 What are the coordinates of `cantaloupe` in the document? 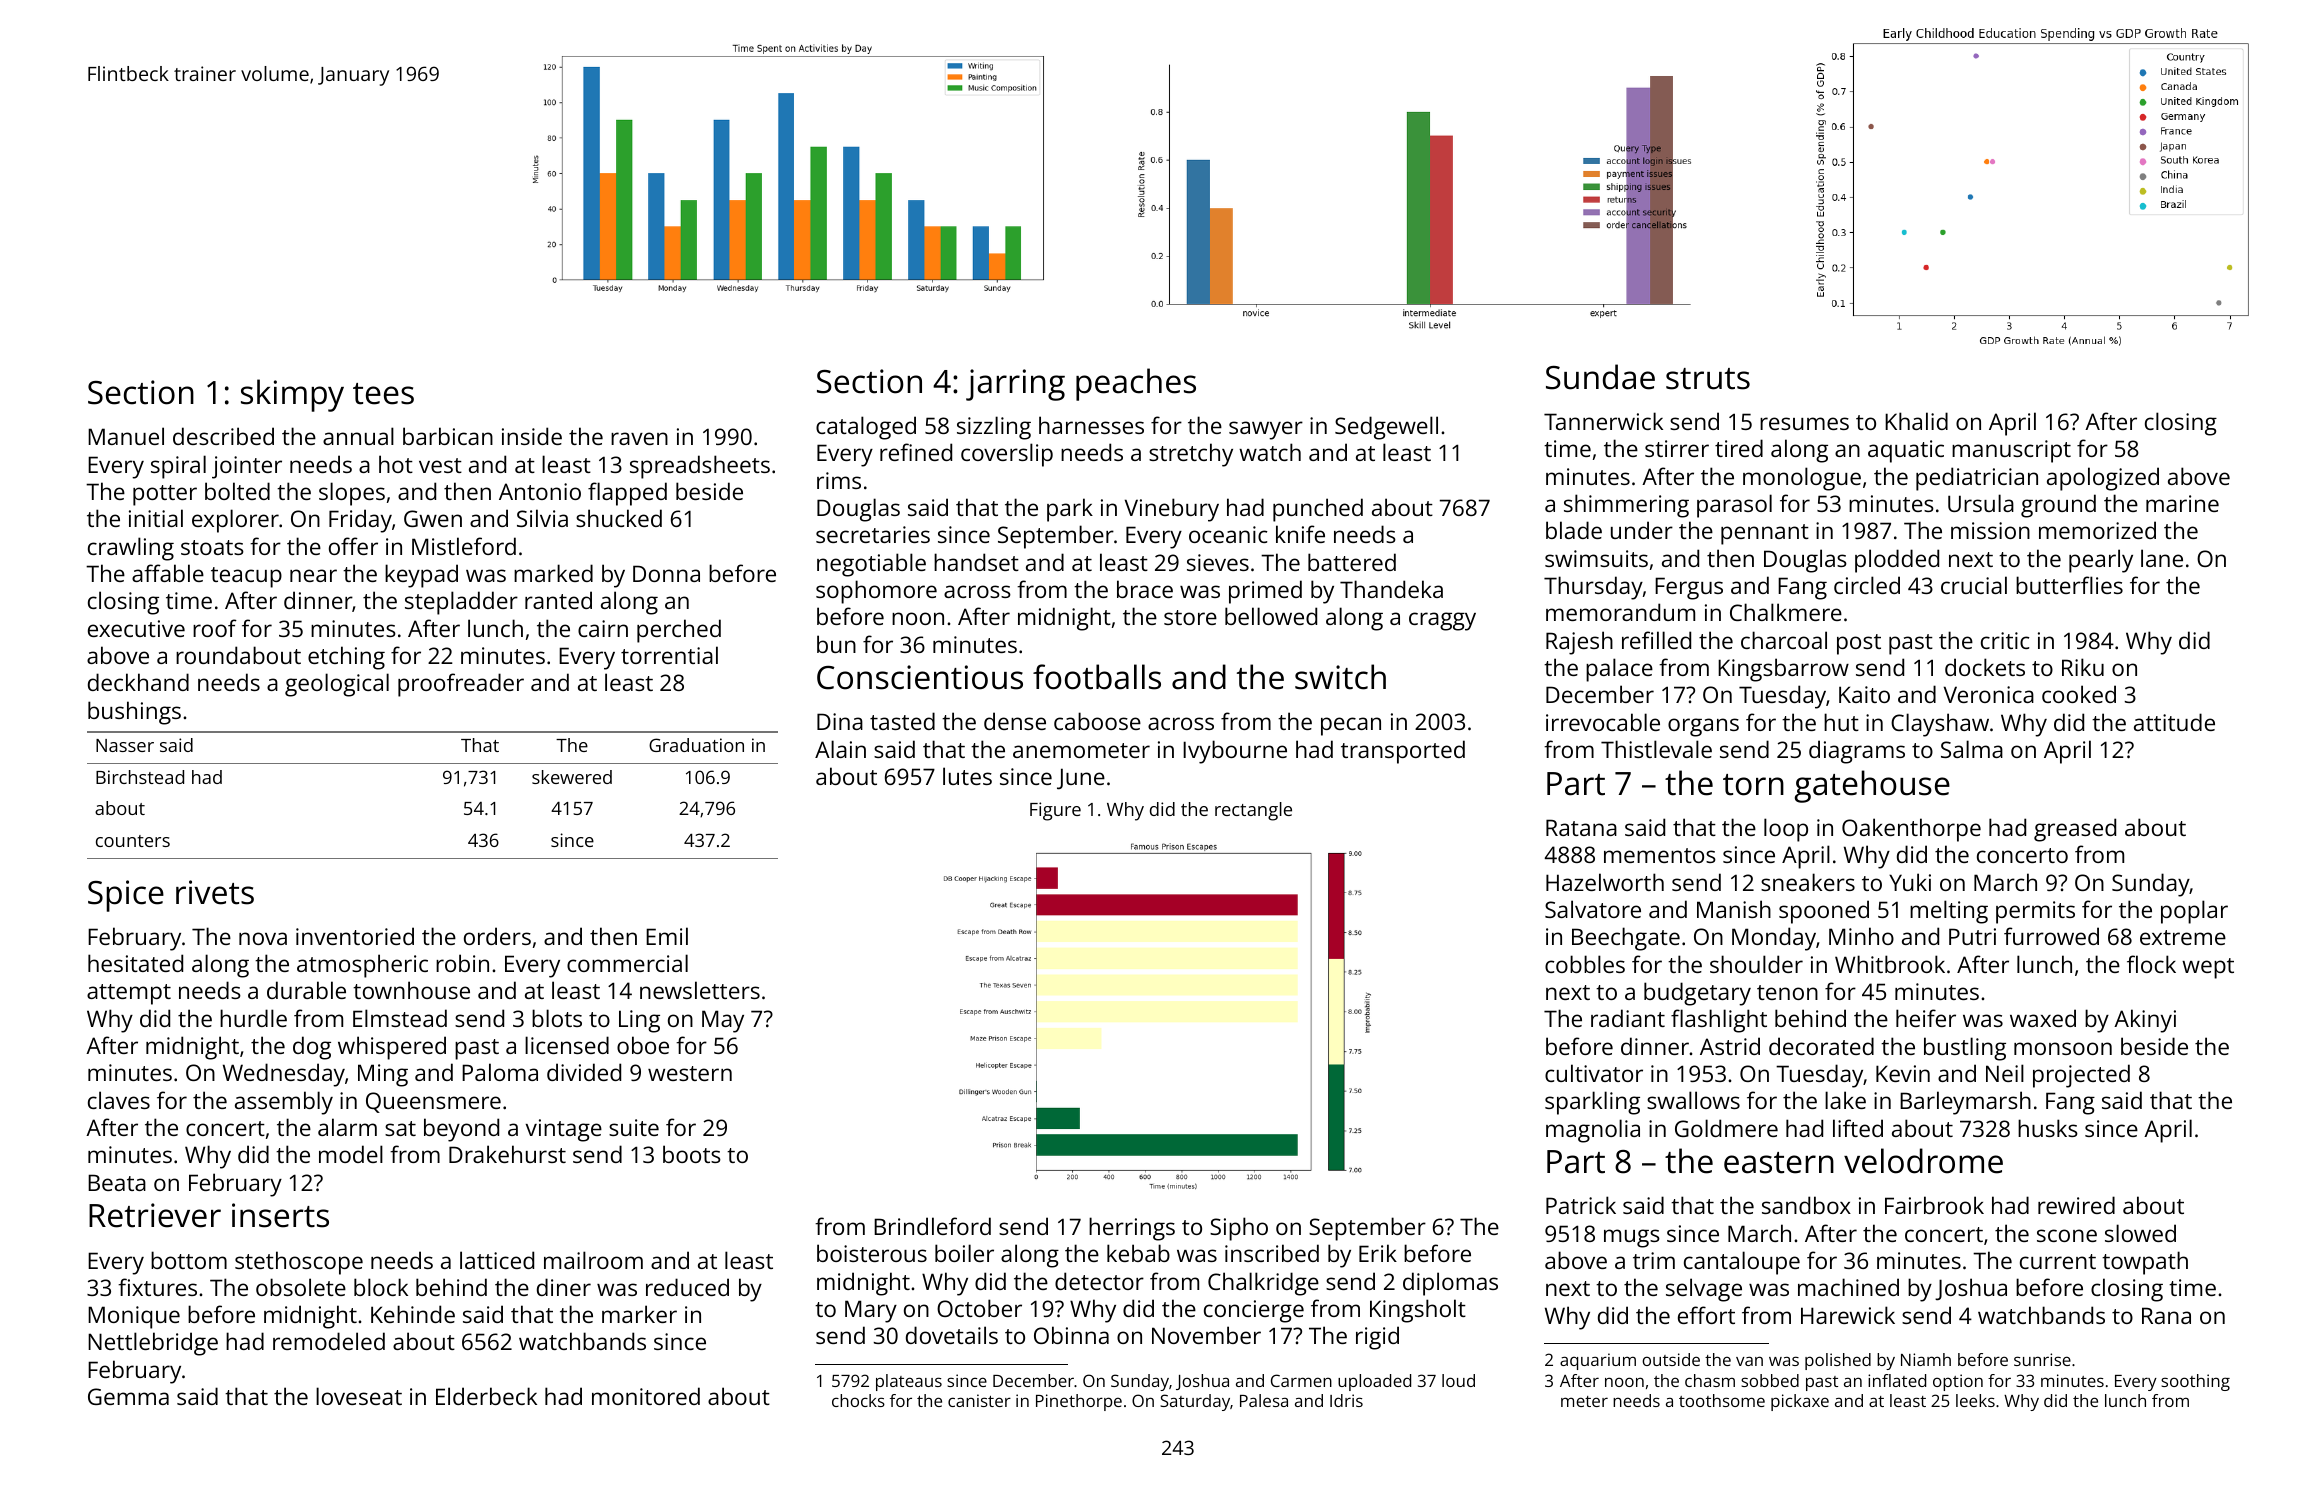 It's located at (1742, 1263).
